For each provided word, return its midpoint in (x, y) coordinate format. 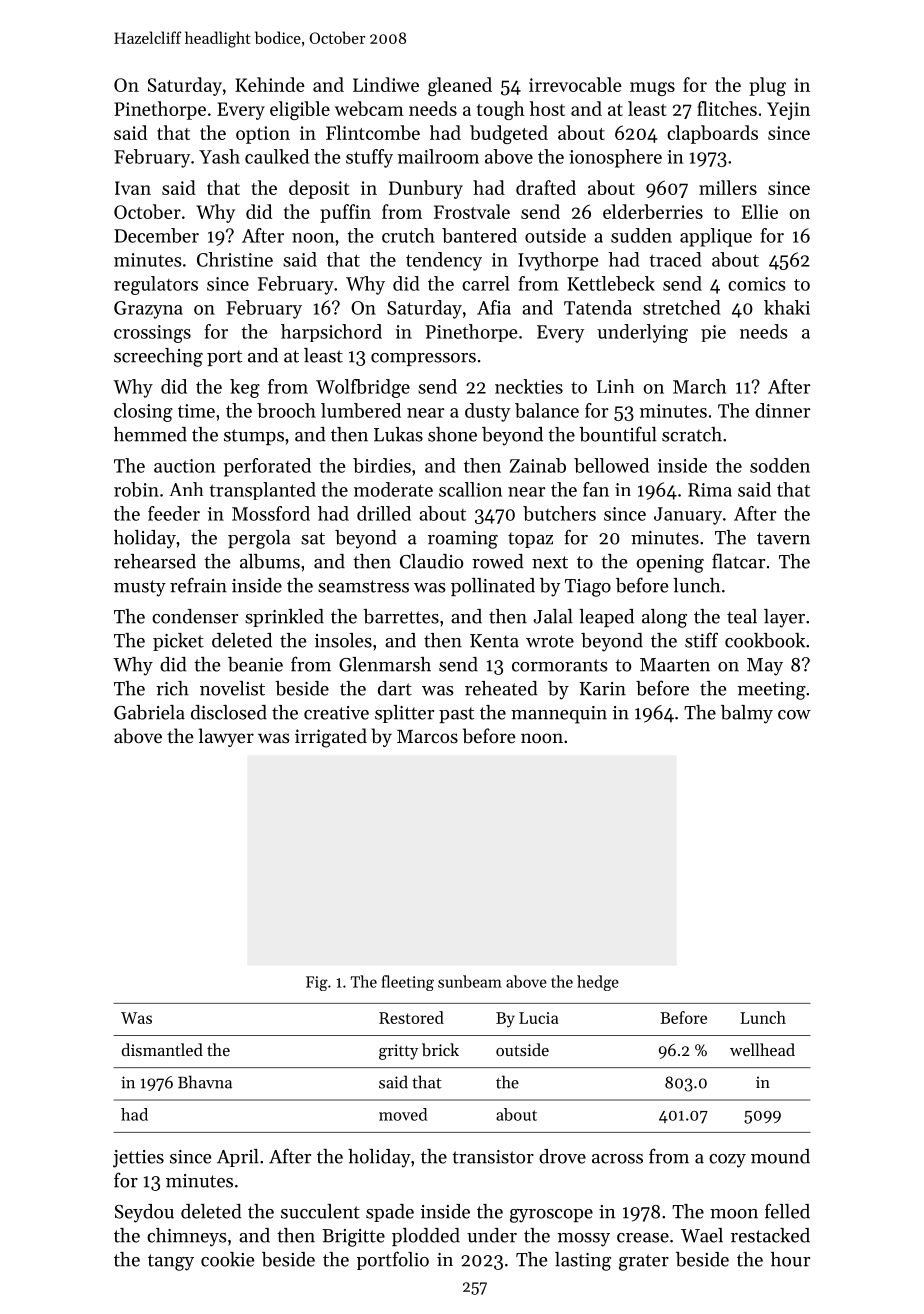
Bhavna (205, 1082)
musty (140, 588)
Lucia (539, 1018)
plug (767, 86)
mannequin (559, 715)
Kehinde (270, 84)
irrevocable (575, 84)
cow (794, 715)
